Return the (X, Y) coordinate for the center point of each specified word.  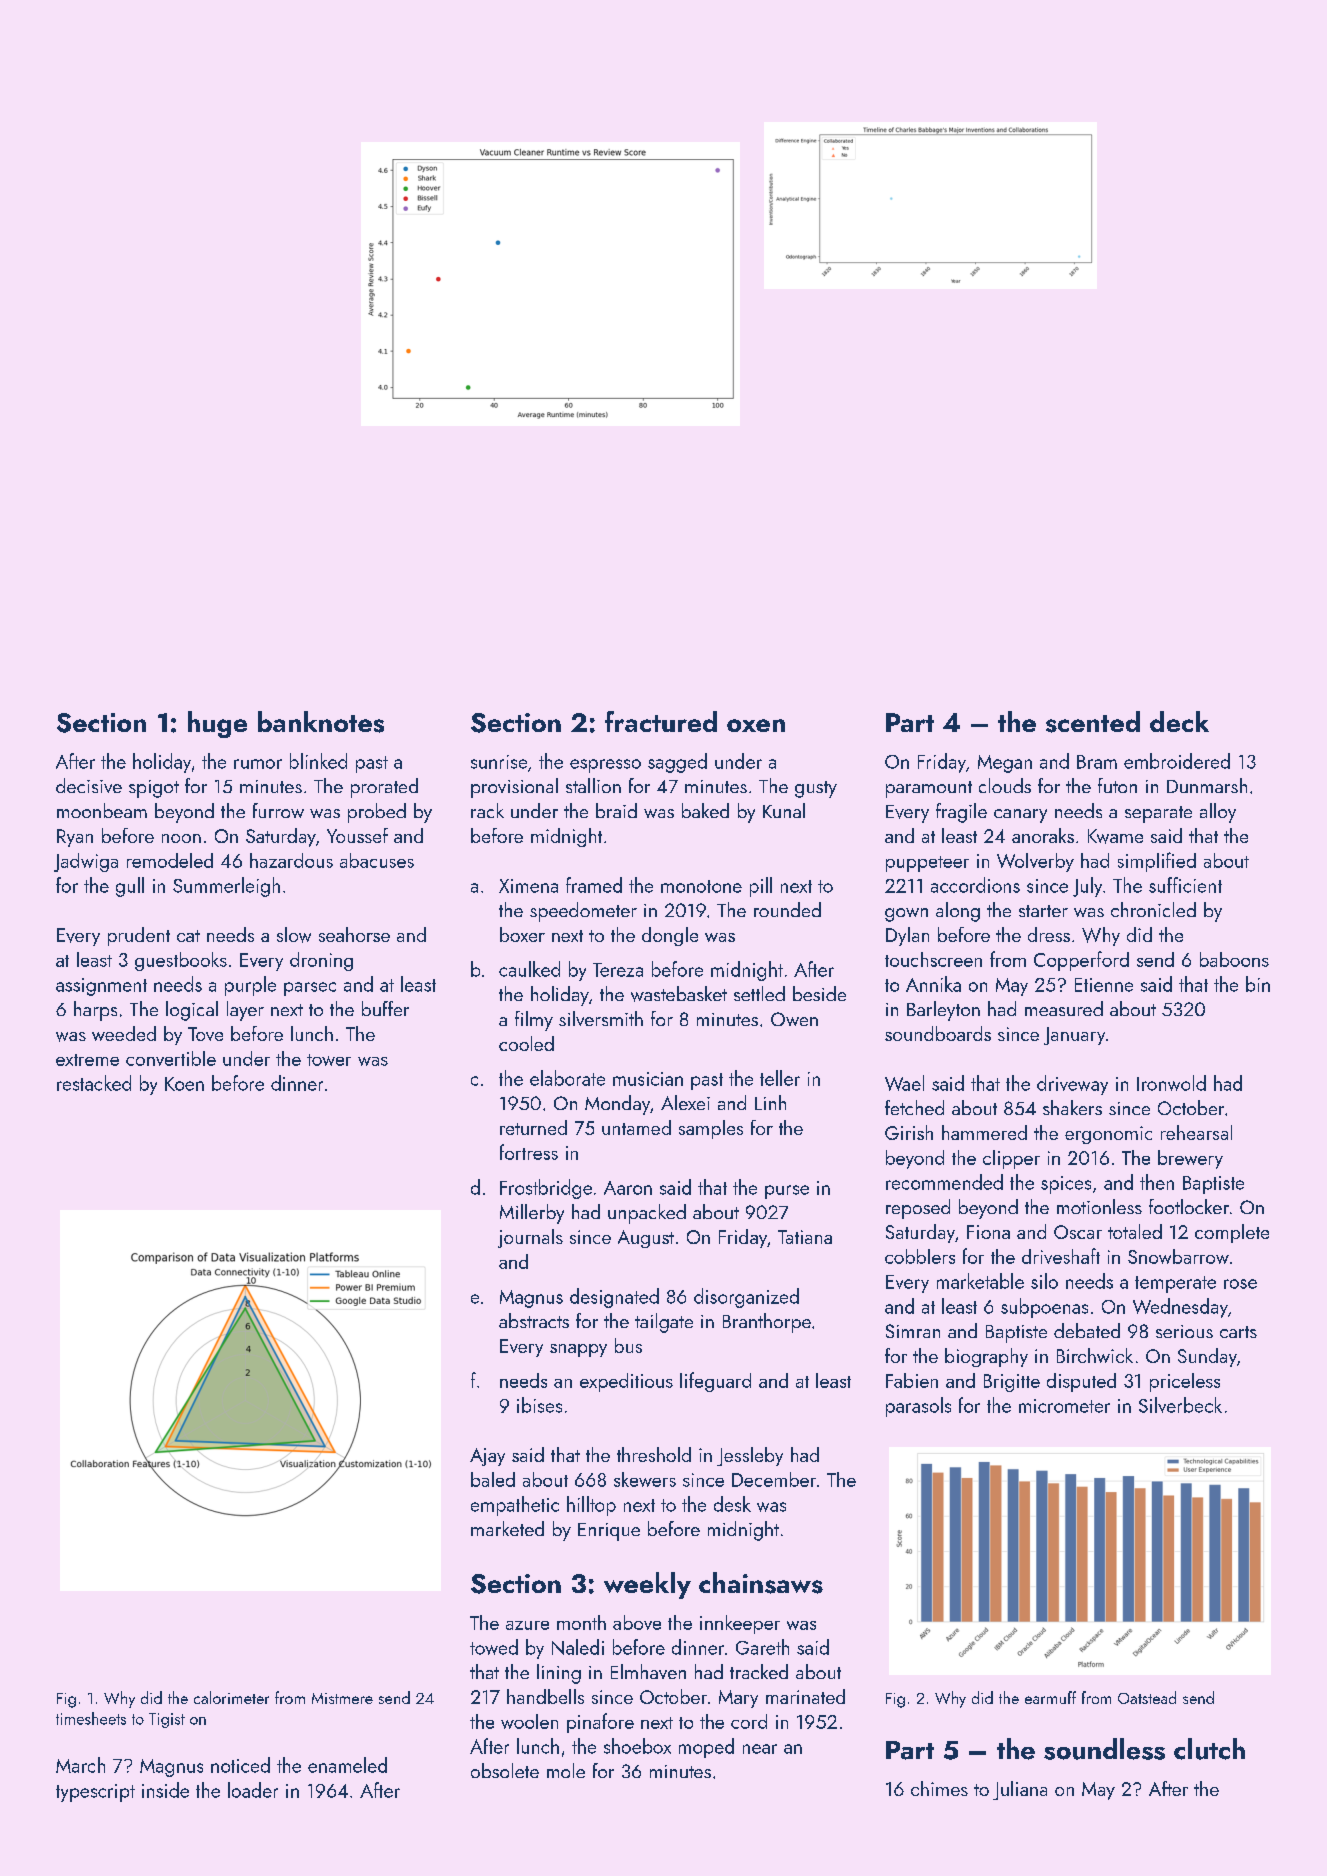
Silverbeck (1180, 1405)
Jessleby (750, 1456)
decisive (89, 785)
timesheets (91, 1718)
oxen (756, 725)
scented (1093, 722)
